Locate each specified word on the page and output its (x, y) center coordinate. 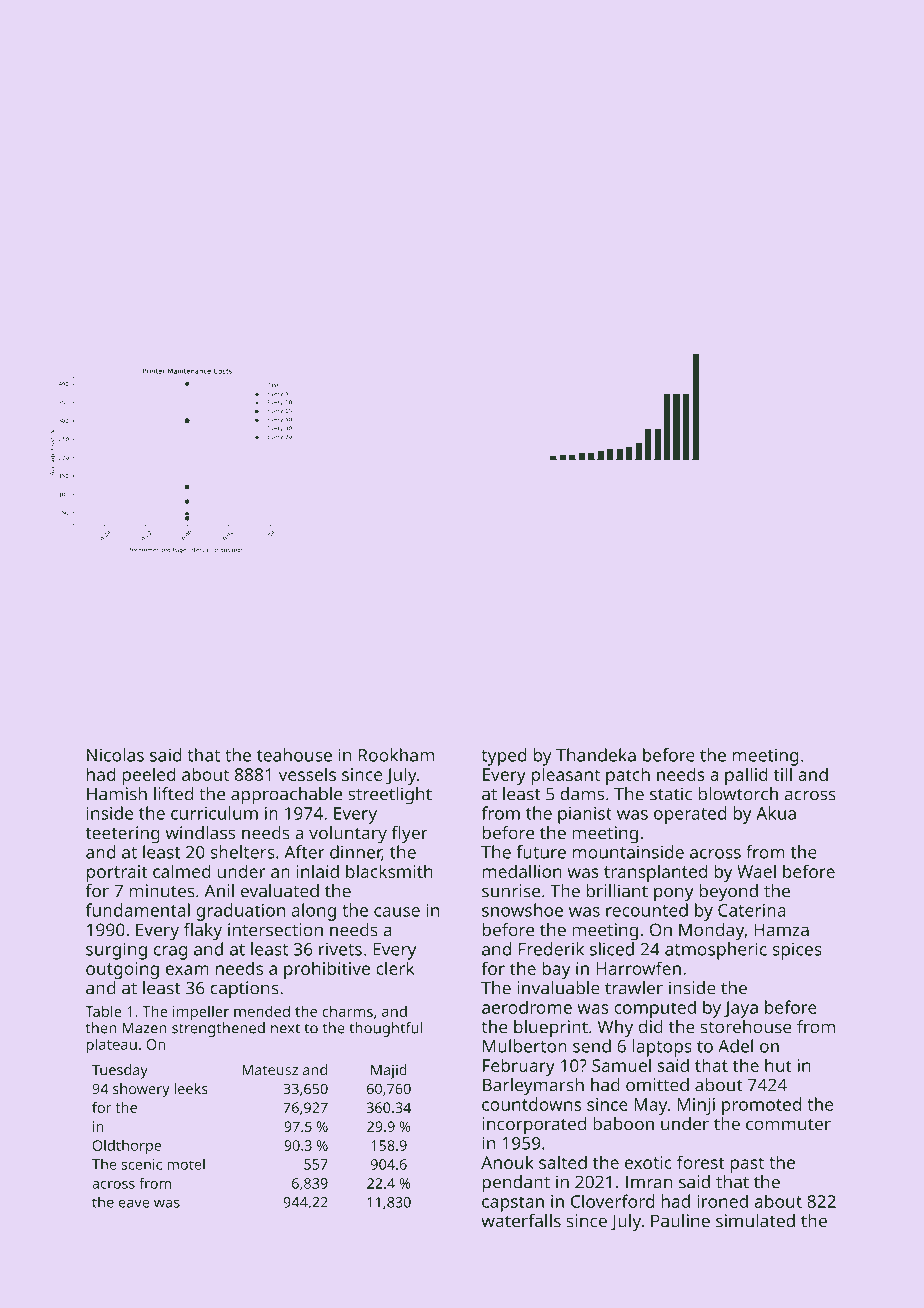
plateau (111, 1046)
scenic (141, 1164)
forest (700, 1162)
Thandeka (596, 755)
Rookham (396, 755)
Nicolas (115, 755)
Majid (389, 1071)
